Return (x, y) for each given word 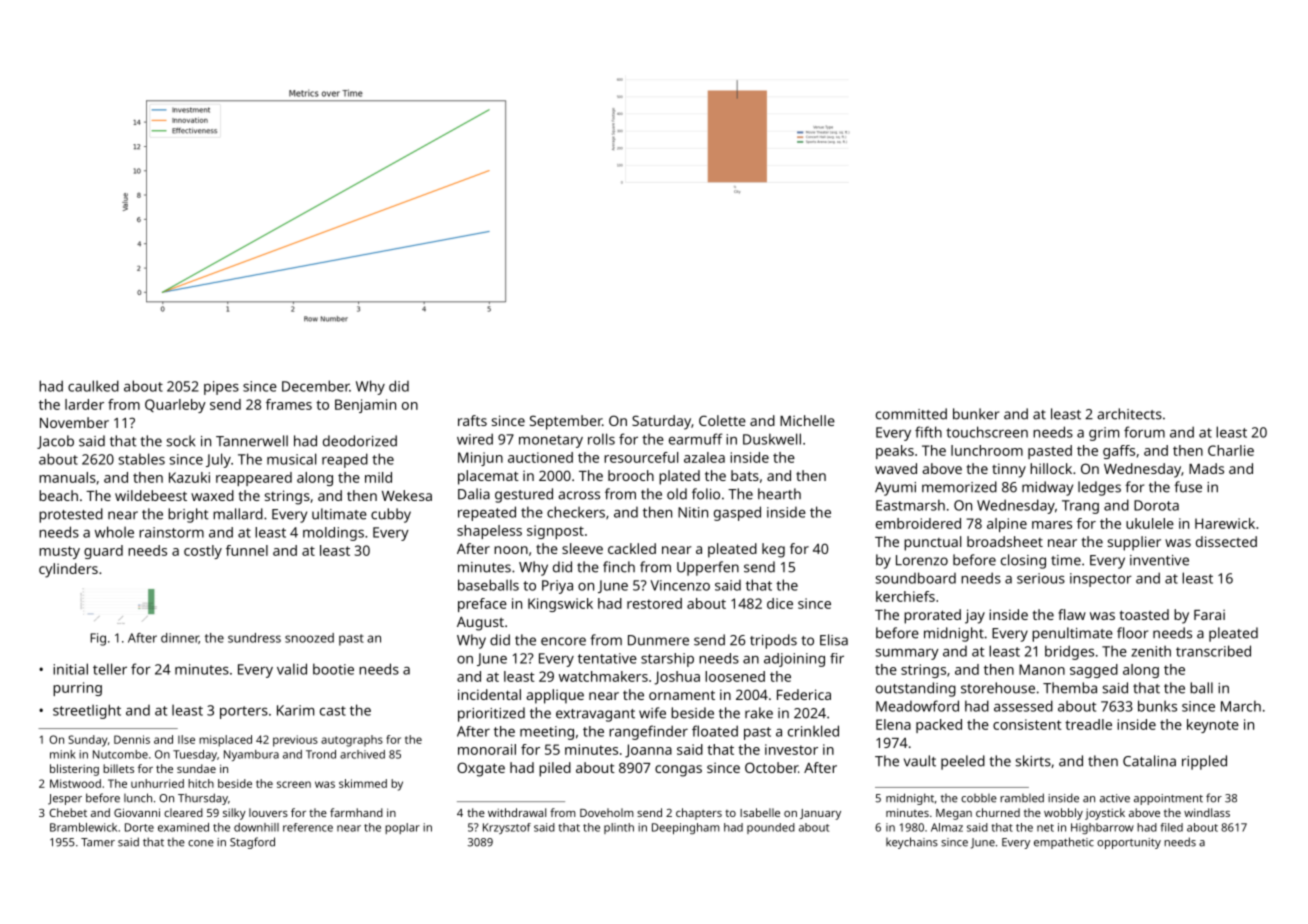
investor (791, 749)
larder (84, 404)
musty (59, 552)
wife (652, 713)
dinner (180, 638)
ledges (1099, 488)
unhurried (157, 783)
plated (679, 477)
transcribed (1213, 651)
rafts (472, 420)
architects (1129, 414)
